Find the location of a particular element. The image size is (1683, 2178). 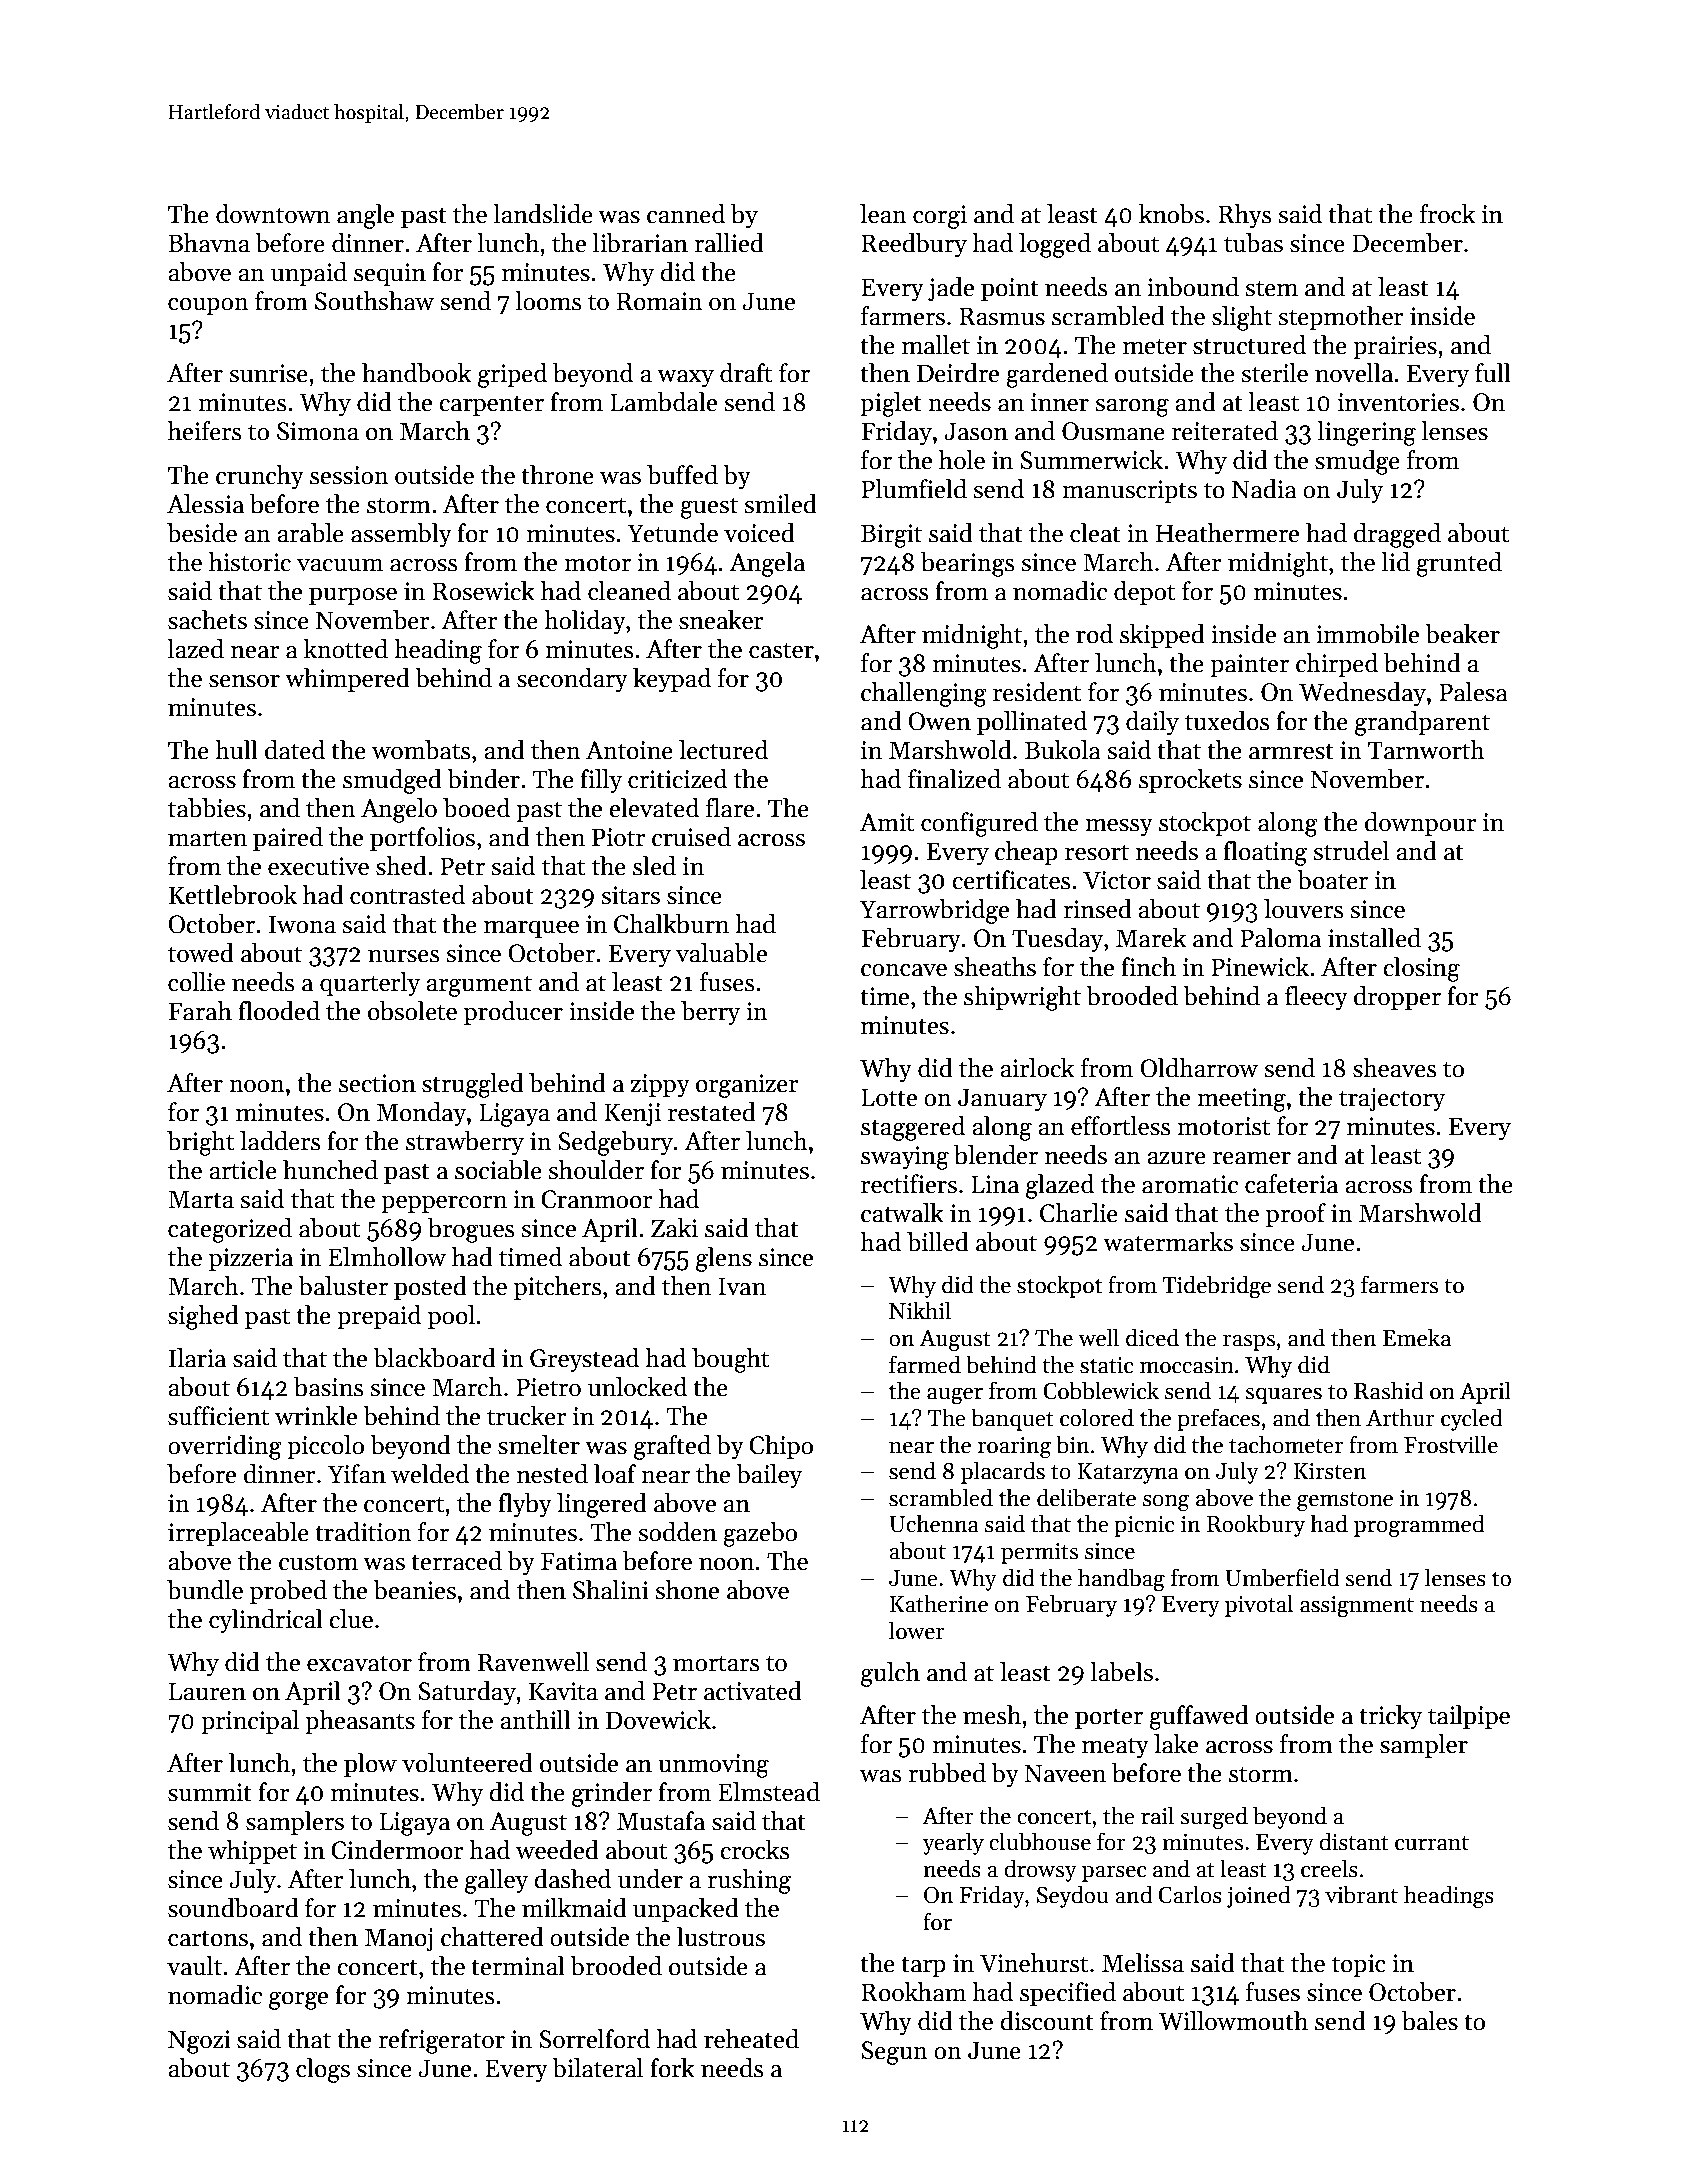

Katarzyna is located at coordinates (1128, 1473).
